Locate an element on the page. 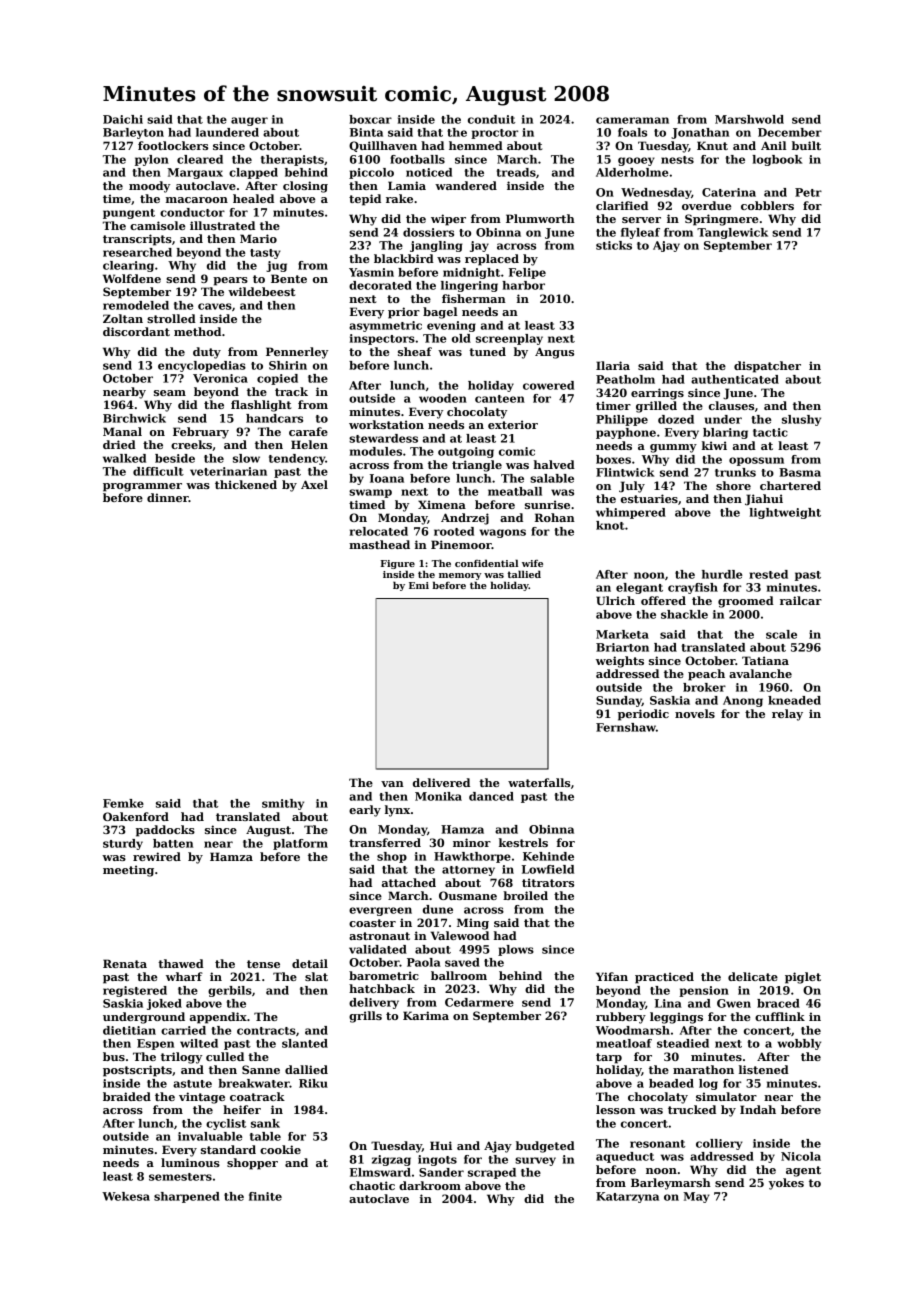 The width and height of the page is (924, 1308). cameraman is located at coordinates (632, 120).
